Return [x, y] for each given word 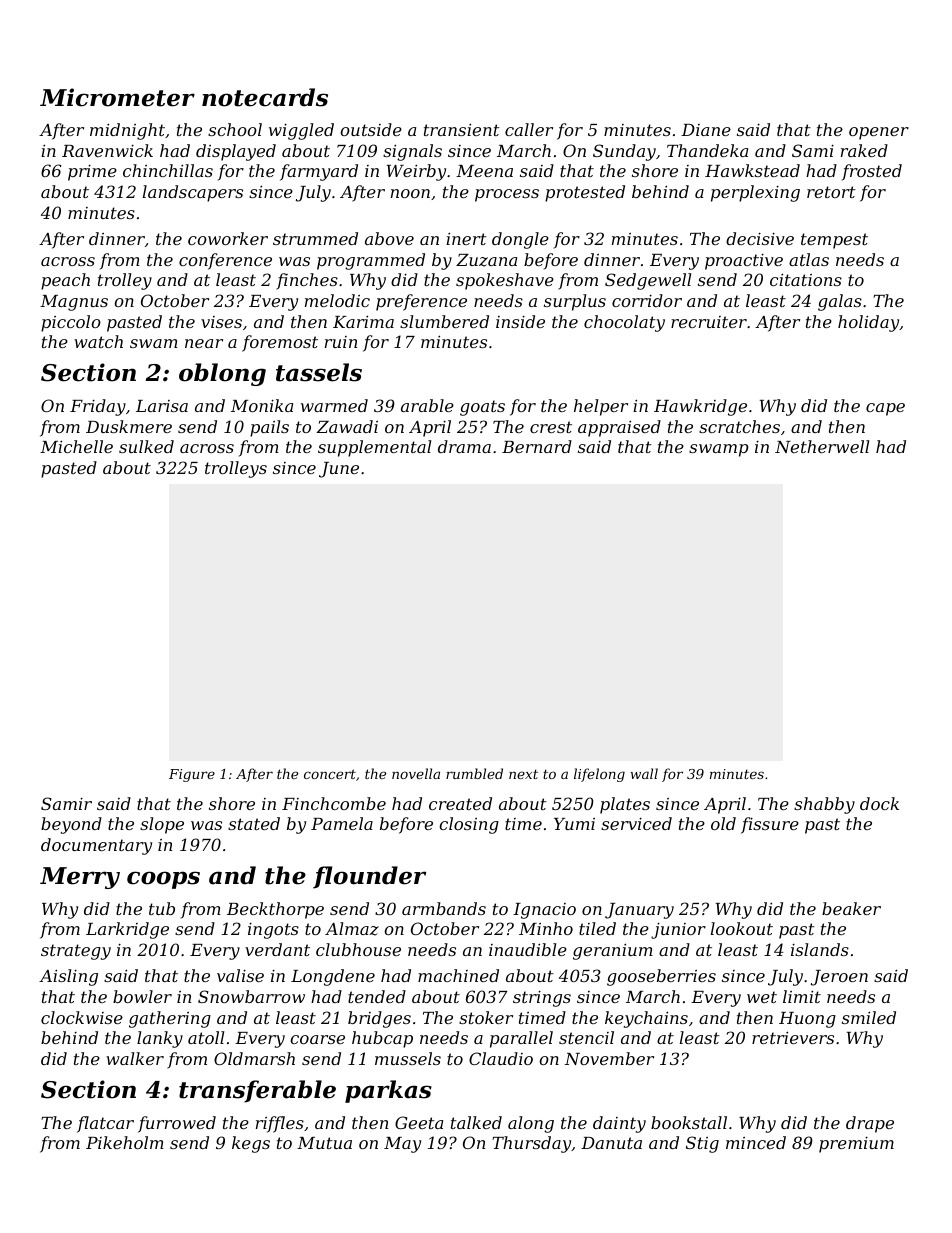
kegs [251, 1144]
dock [879, 803]
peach [65, 281]
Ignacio [544, 911]
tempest [834, 241]
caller [529, 129]
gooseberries [661, 977]
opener [879, 133]
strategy [76, 952]
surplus [575, 302]
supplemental [374, 448]
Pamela [342, 823]
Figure [192, 775]
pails [269, 428]
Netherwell [822, 446]
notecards [265, 97]
